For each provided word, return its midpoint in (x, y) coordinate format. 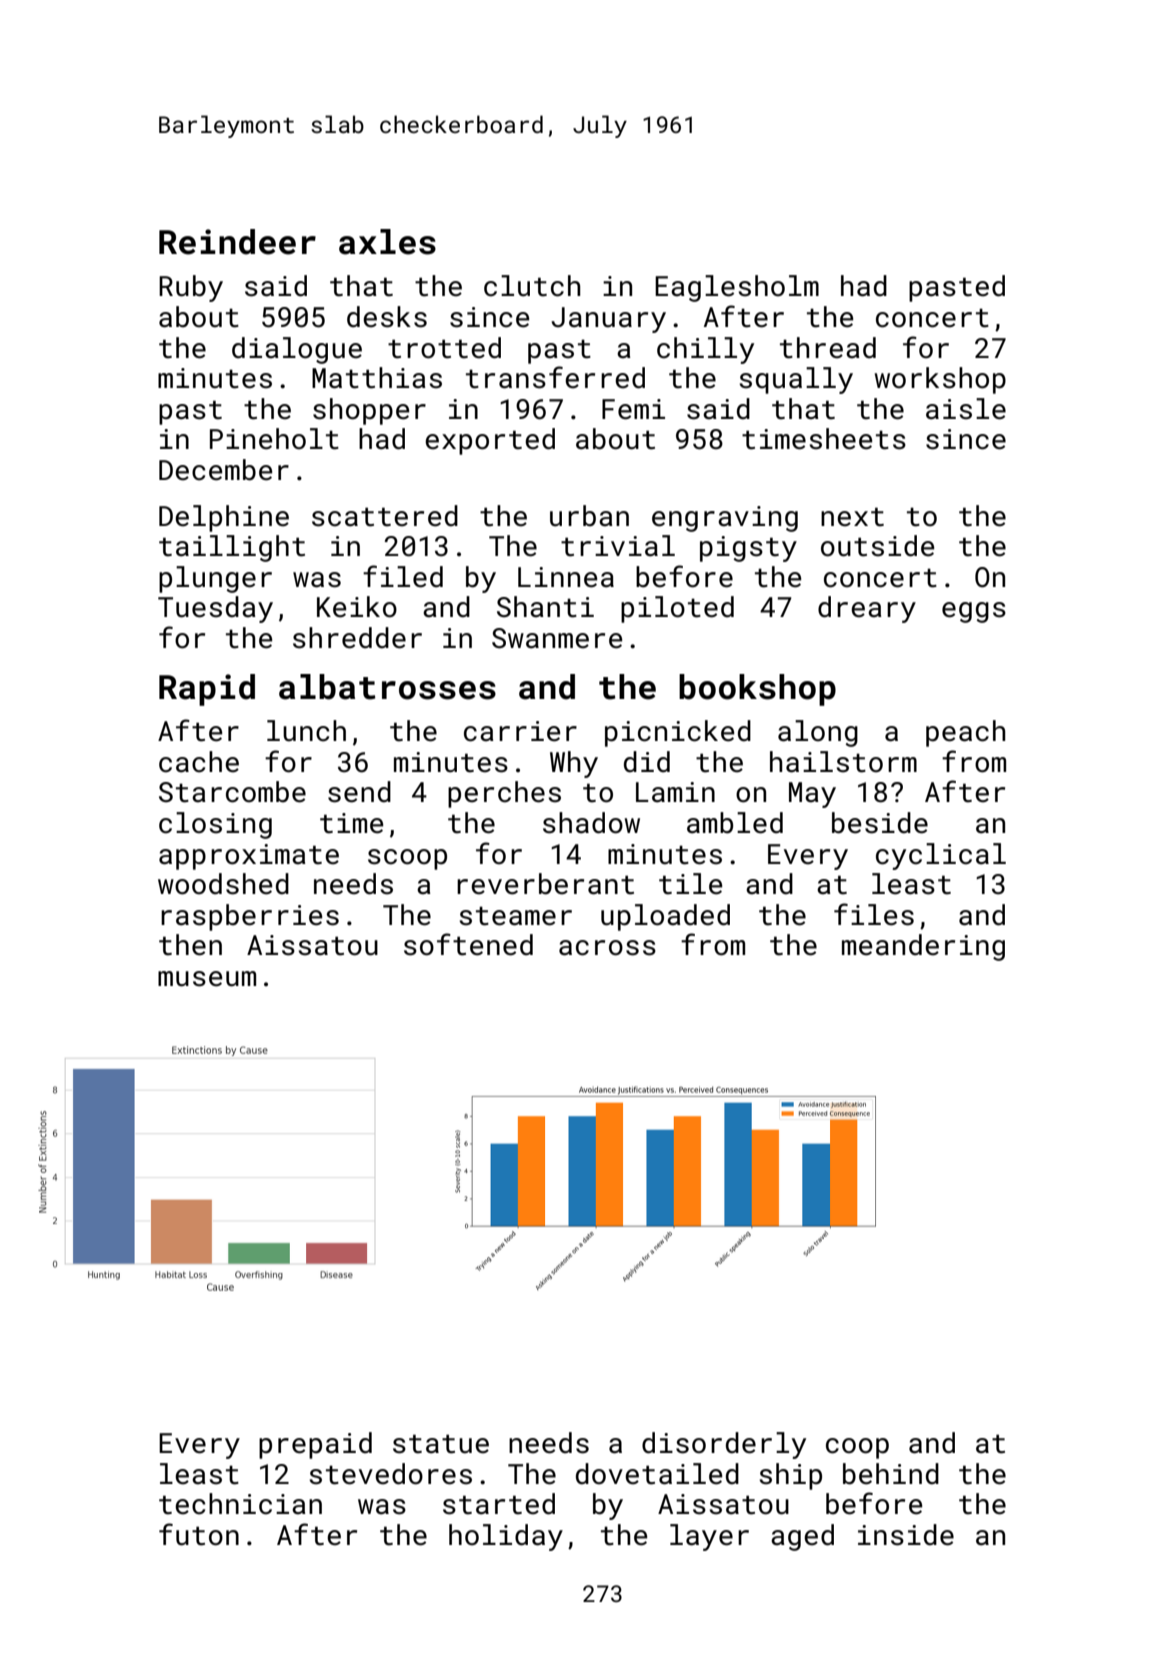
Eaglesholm (737, 288)
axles (387, 242)
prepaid (315, 1445)
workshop (940, 380)
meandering (923, 947)
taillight (232, 548)
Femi (633, 409)
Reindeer (237, 242)
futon (199, 1534)
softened (468, 944)
